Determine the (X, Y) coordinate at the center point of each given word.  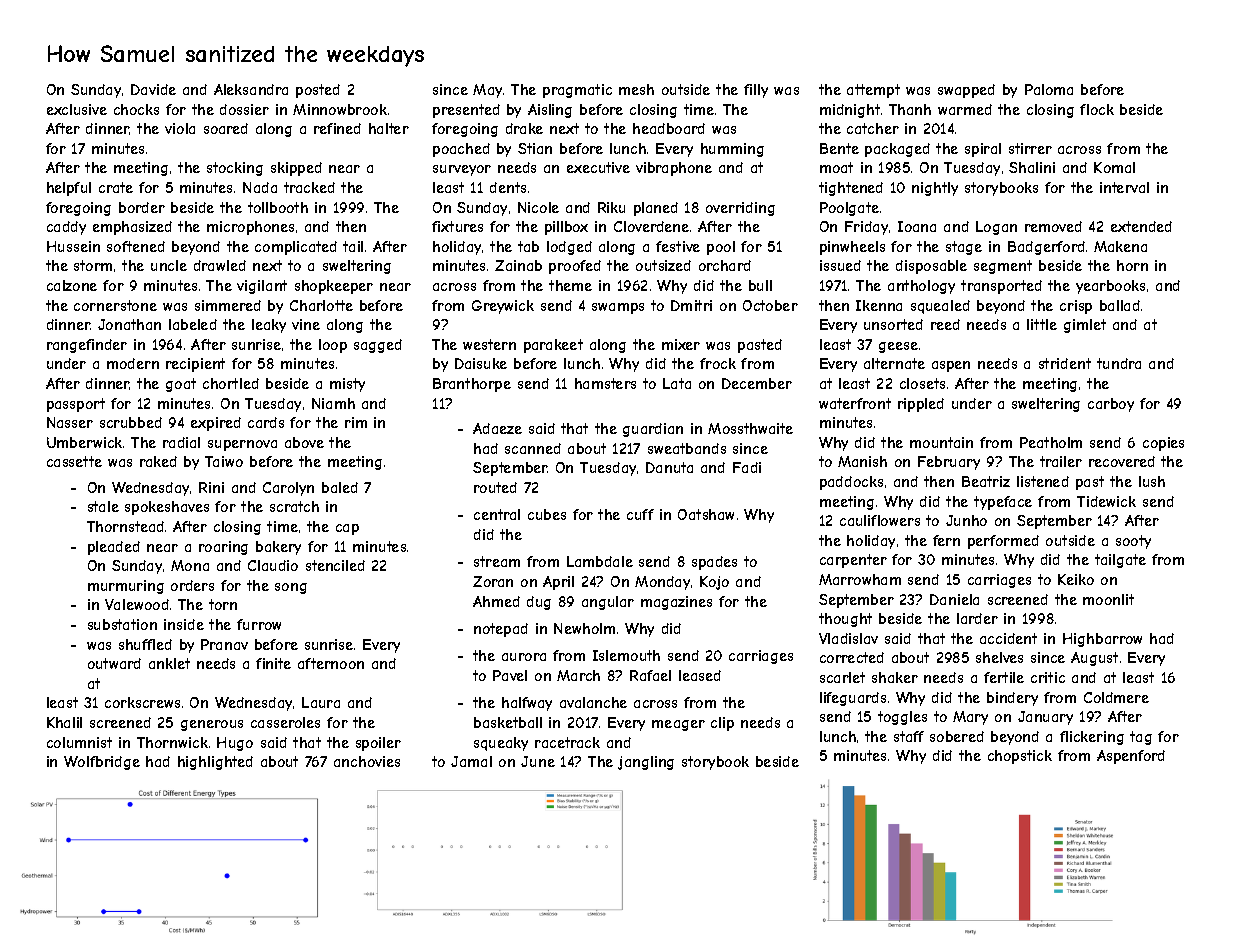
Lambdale (600, 561)
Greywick (503, 307)
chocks (136, 109)
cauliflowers (880, 520)
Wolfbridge (102, 763)
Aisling (550, 111)
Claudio (273, 565)
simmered (228, 305)
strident (1065, 363)
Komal (1114, 167)
